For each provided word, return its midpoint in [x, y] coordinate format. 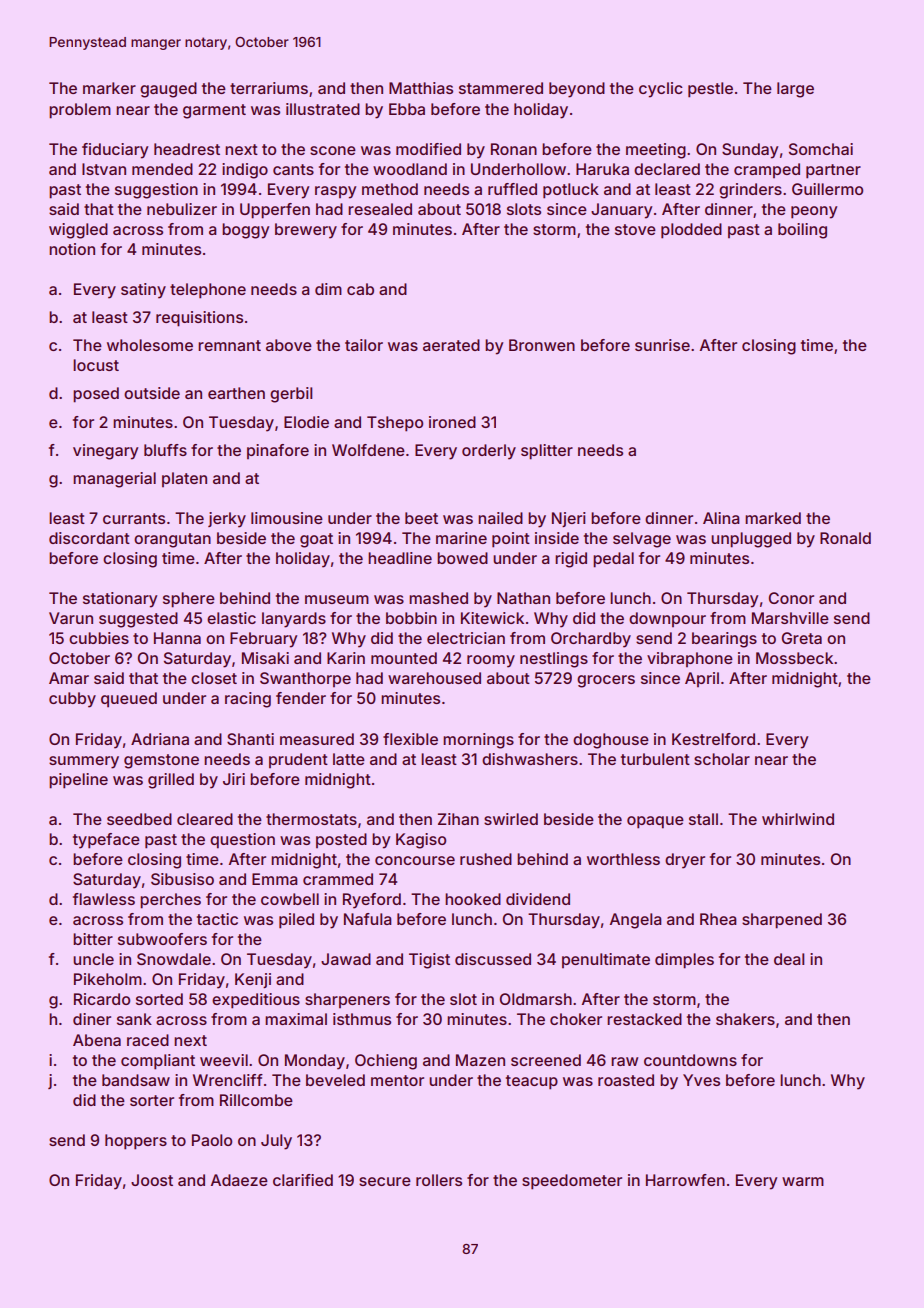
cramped [767, 170]
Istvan [104, 169]
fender [301, 698]
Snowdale [174, 959]
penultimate [606, 960]
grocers [606, 681]
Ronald [845, 538]
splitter [547, 452]
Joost [152, 1180]
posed [96, 395]
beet [421, 518]
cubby [72, 700]
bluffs [165, 450]
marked [773, 518]
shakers [745, 1019]
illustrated [323, 109]
